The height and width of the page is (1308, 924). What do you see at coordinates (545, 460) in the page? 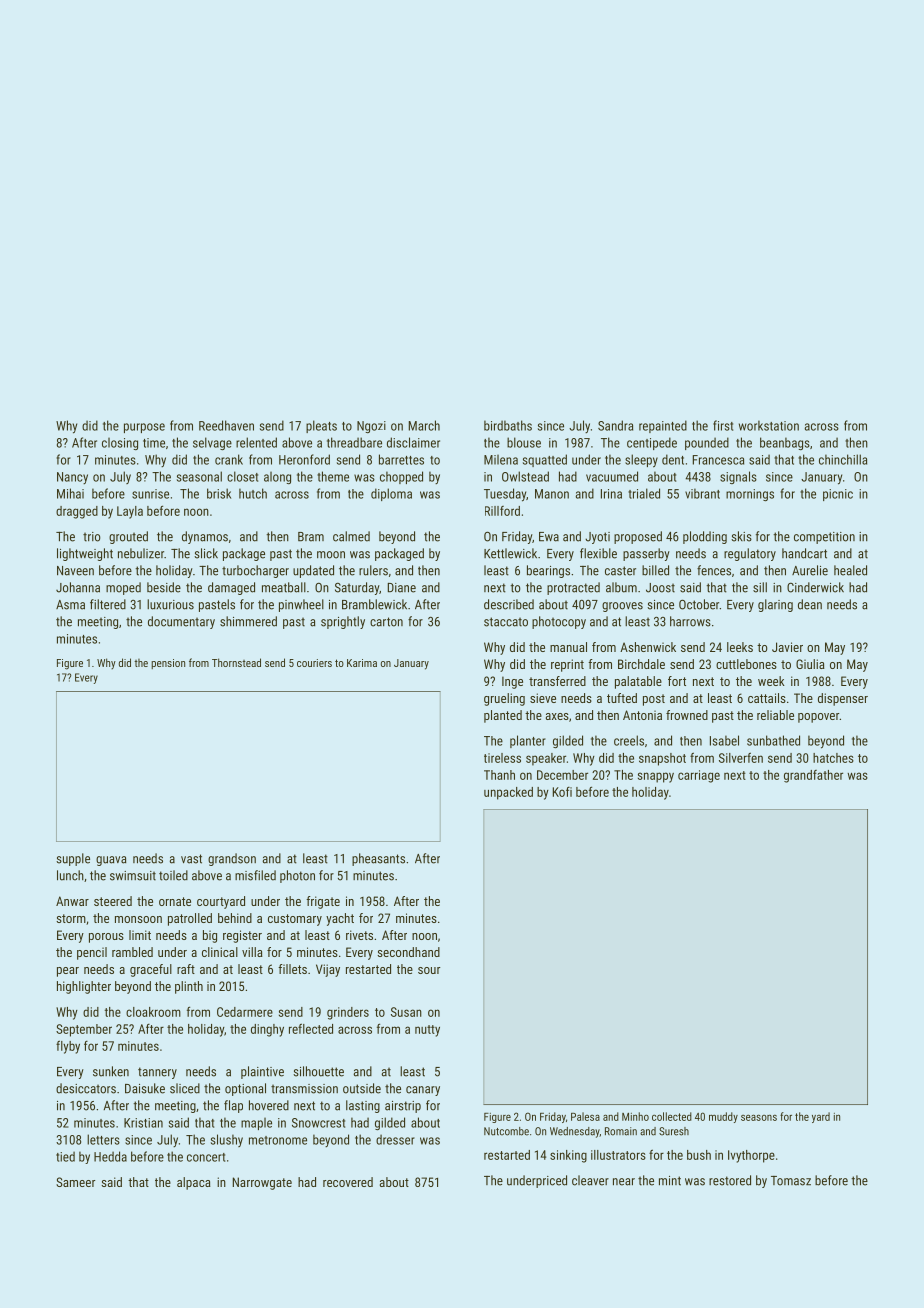
I see `squatted` at bounding box center [545, 460].
